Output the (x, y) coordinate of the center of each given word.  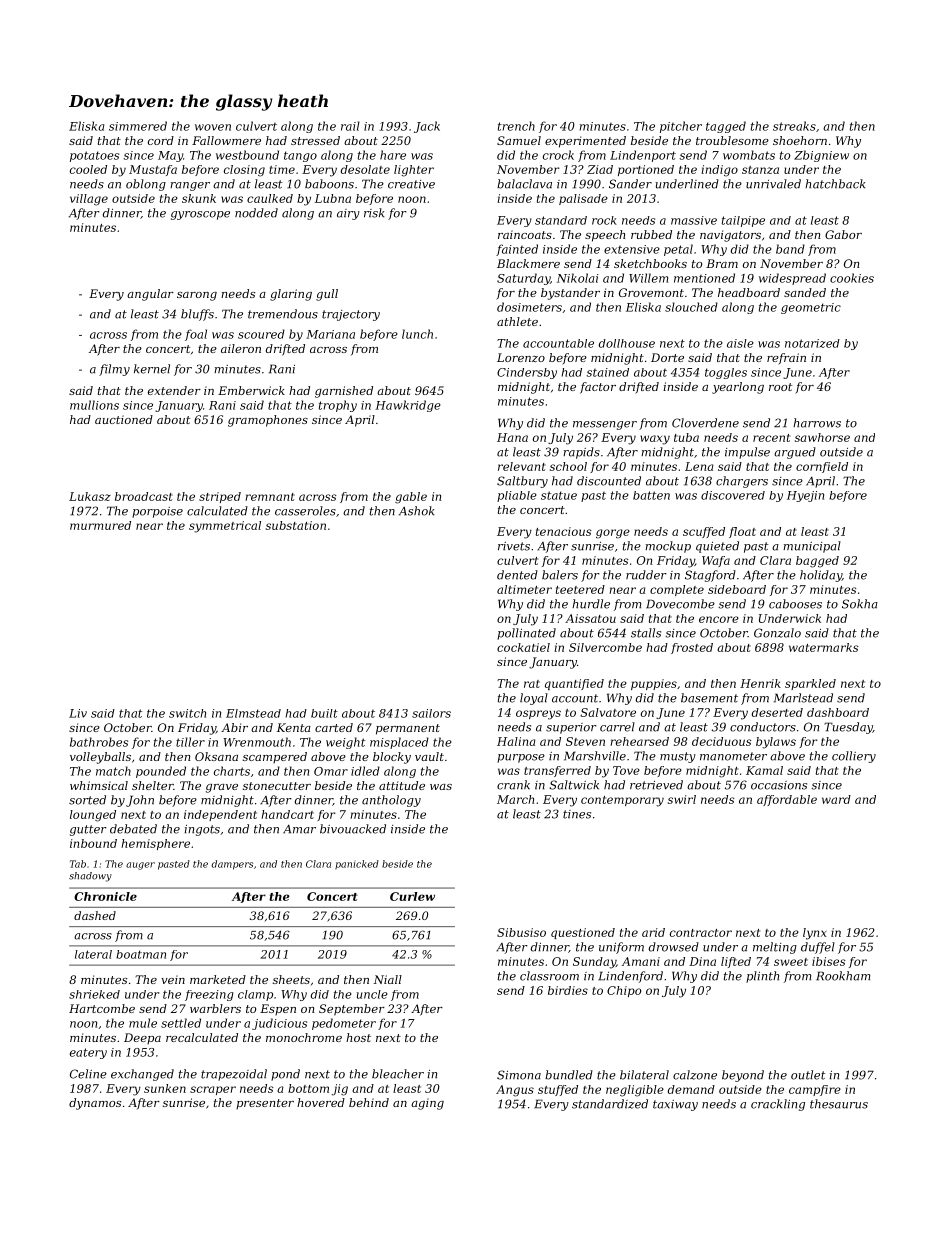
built (324, 713)
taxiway (675, 1105)
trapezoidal (234, 1075)
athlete (517, 321)
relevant (522, 466)
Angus (515, 1091)
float (742, 532)
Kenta (294, 727)
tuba (686, 437)
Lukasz (90, 496)
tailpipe (743, 221)
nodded (256, 213)
